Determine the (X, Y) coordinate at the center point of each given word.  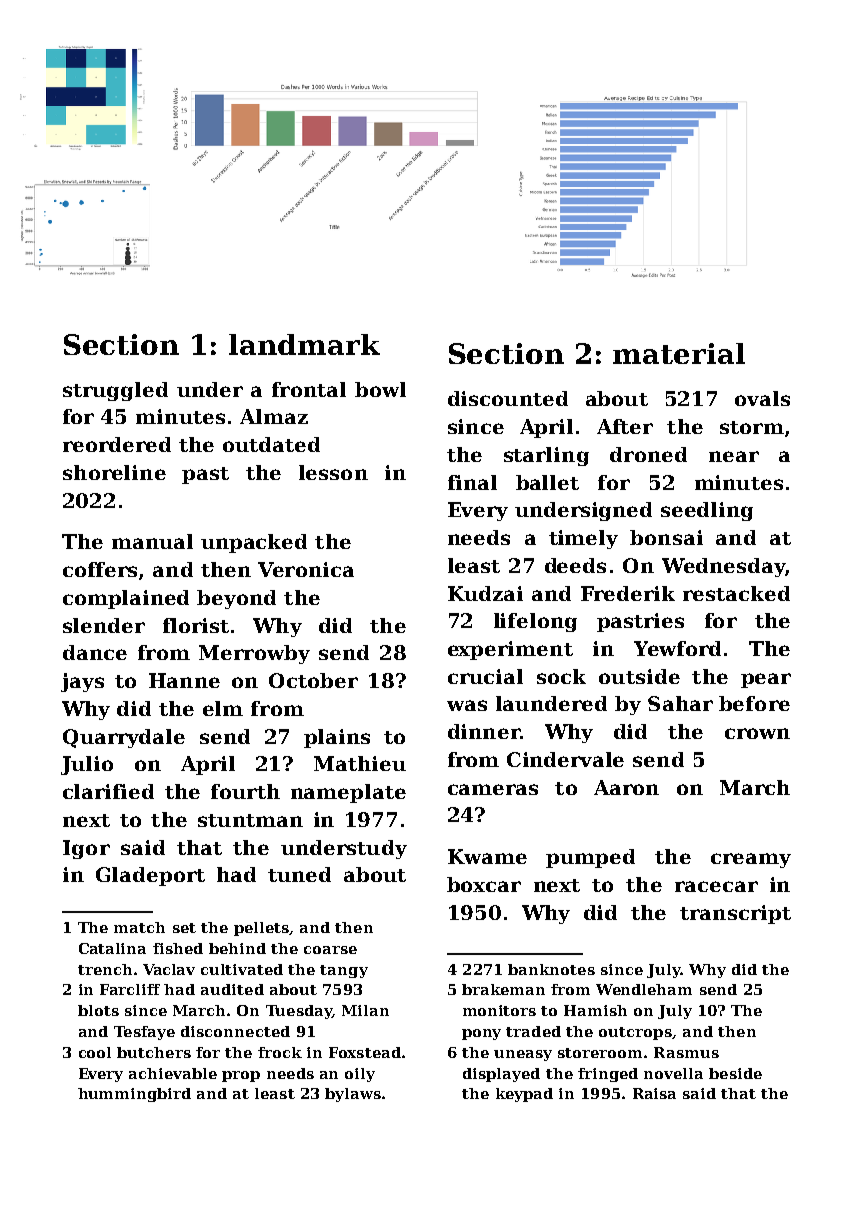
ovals (762, 398)
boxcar (484, 884)
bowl (380, 389)
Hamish (595, 1010)
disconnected (235, 1031)
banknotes (551, 969)
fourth (245, 791)
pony (481, 1034)
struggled (115, 391)
